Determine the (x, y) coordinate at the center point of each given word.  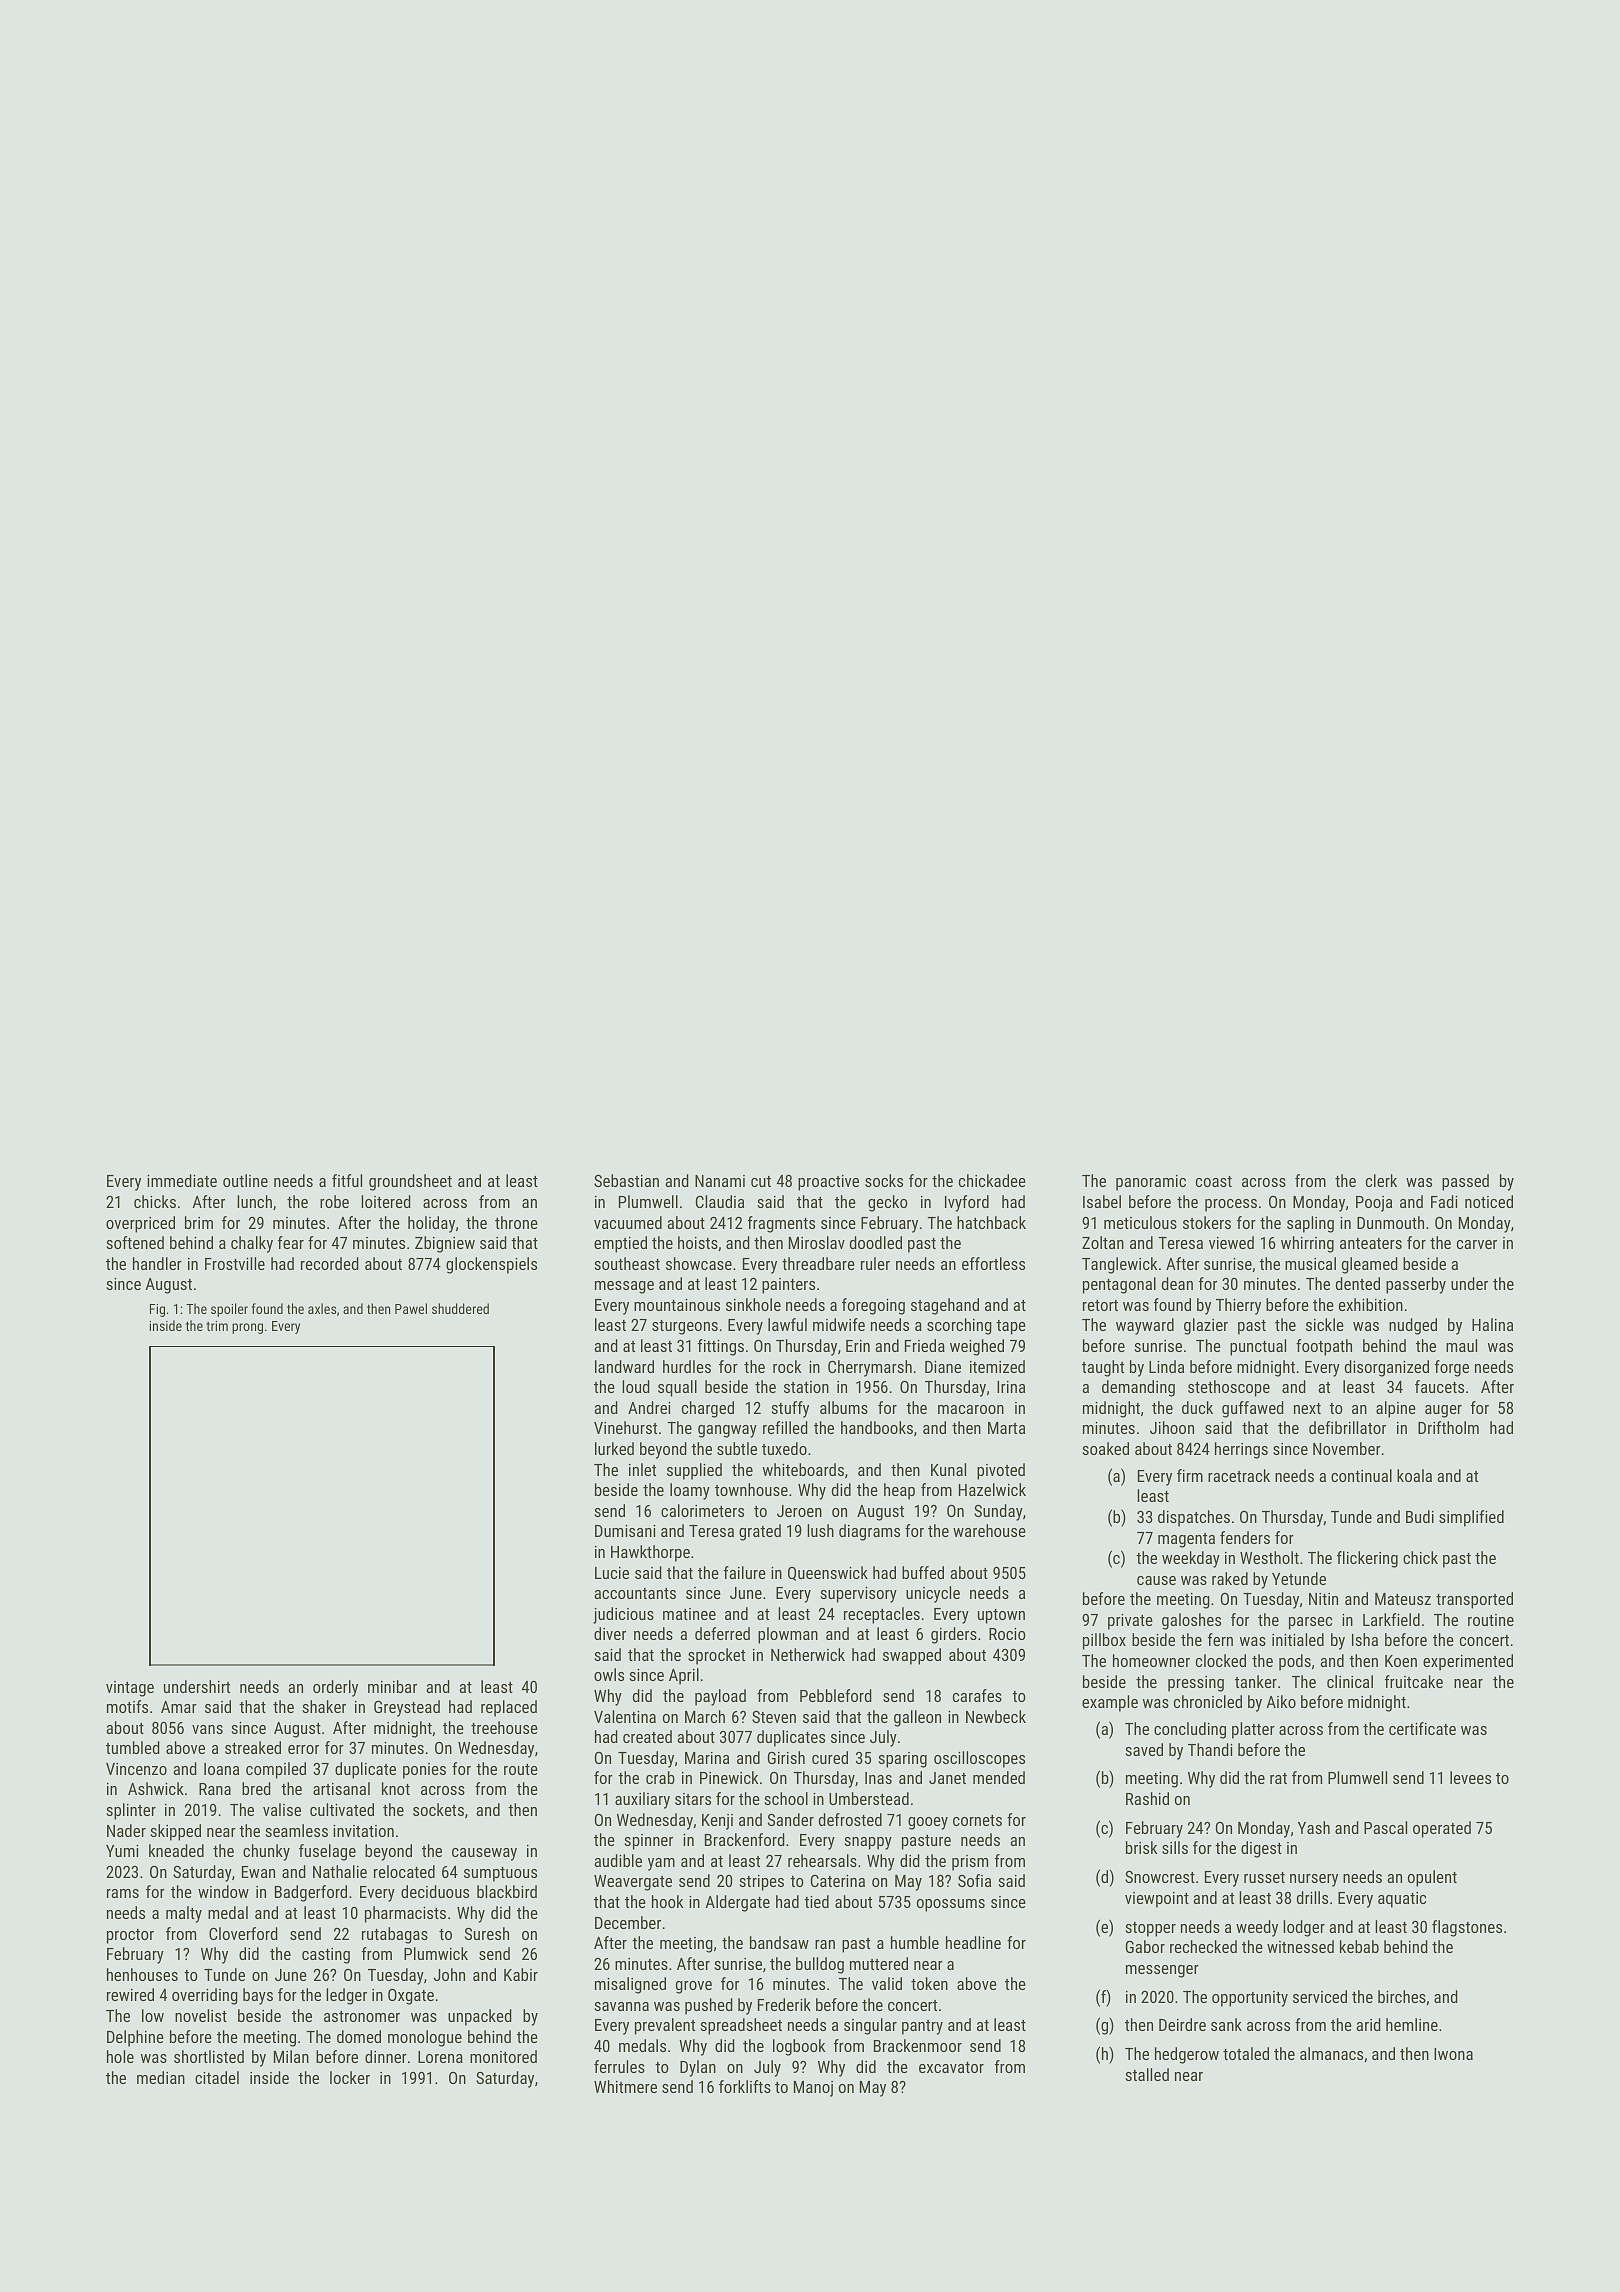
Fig (157, 1310)
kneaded (176, 1850)
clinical (1350, 1681)
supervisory (858, 1595)
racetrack (1239, 1475)
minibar (392, 1686)
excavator (951, 2067)
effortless (993, 1263)
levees (1470, 1777)
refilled (785, 1427)
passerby (1416, 1285)
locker (350, 2077)
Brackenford (745, 1839)
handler (157, 1263)
